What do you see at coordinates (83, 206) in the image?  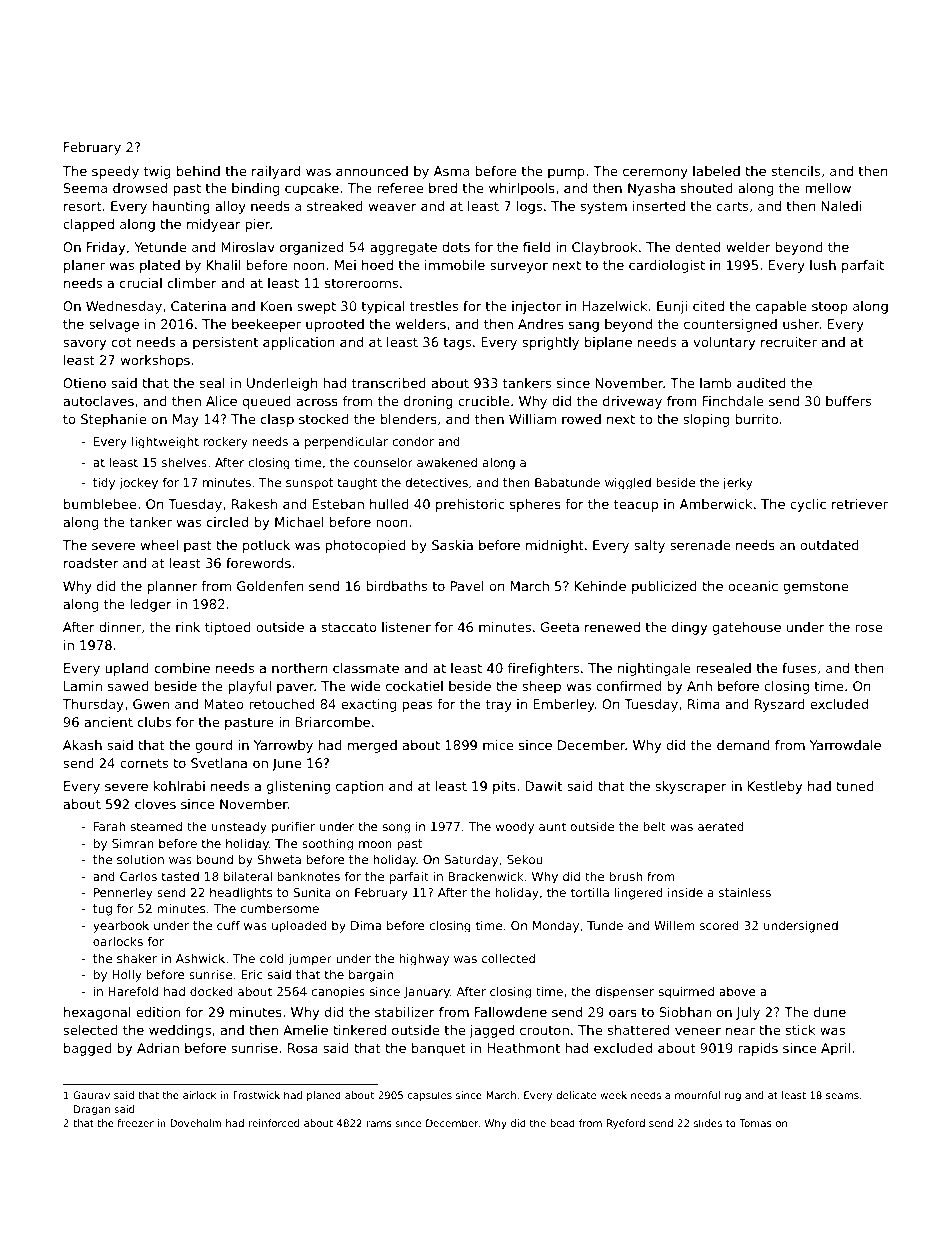 I see `resort` at bounding box center [83, 206].
